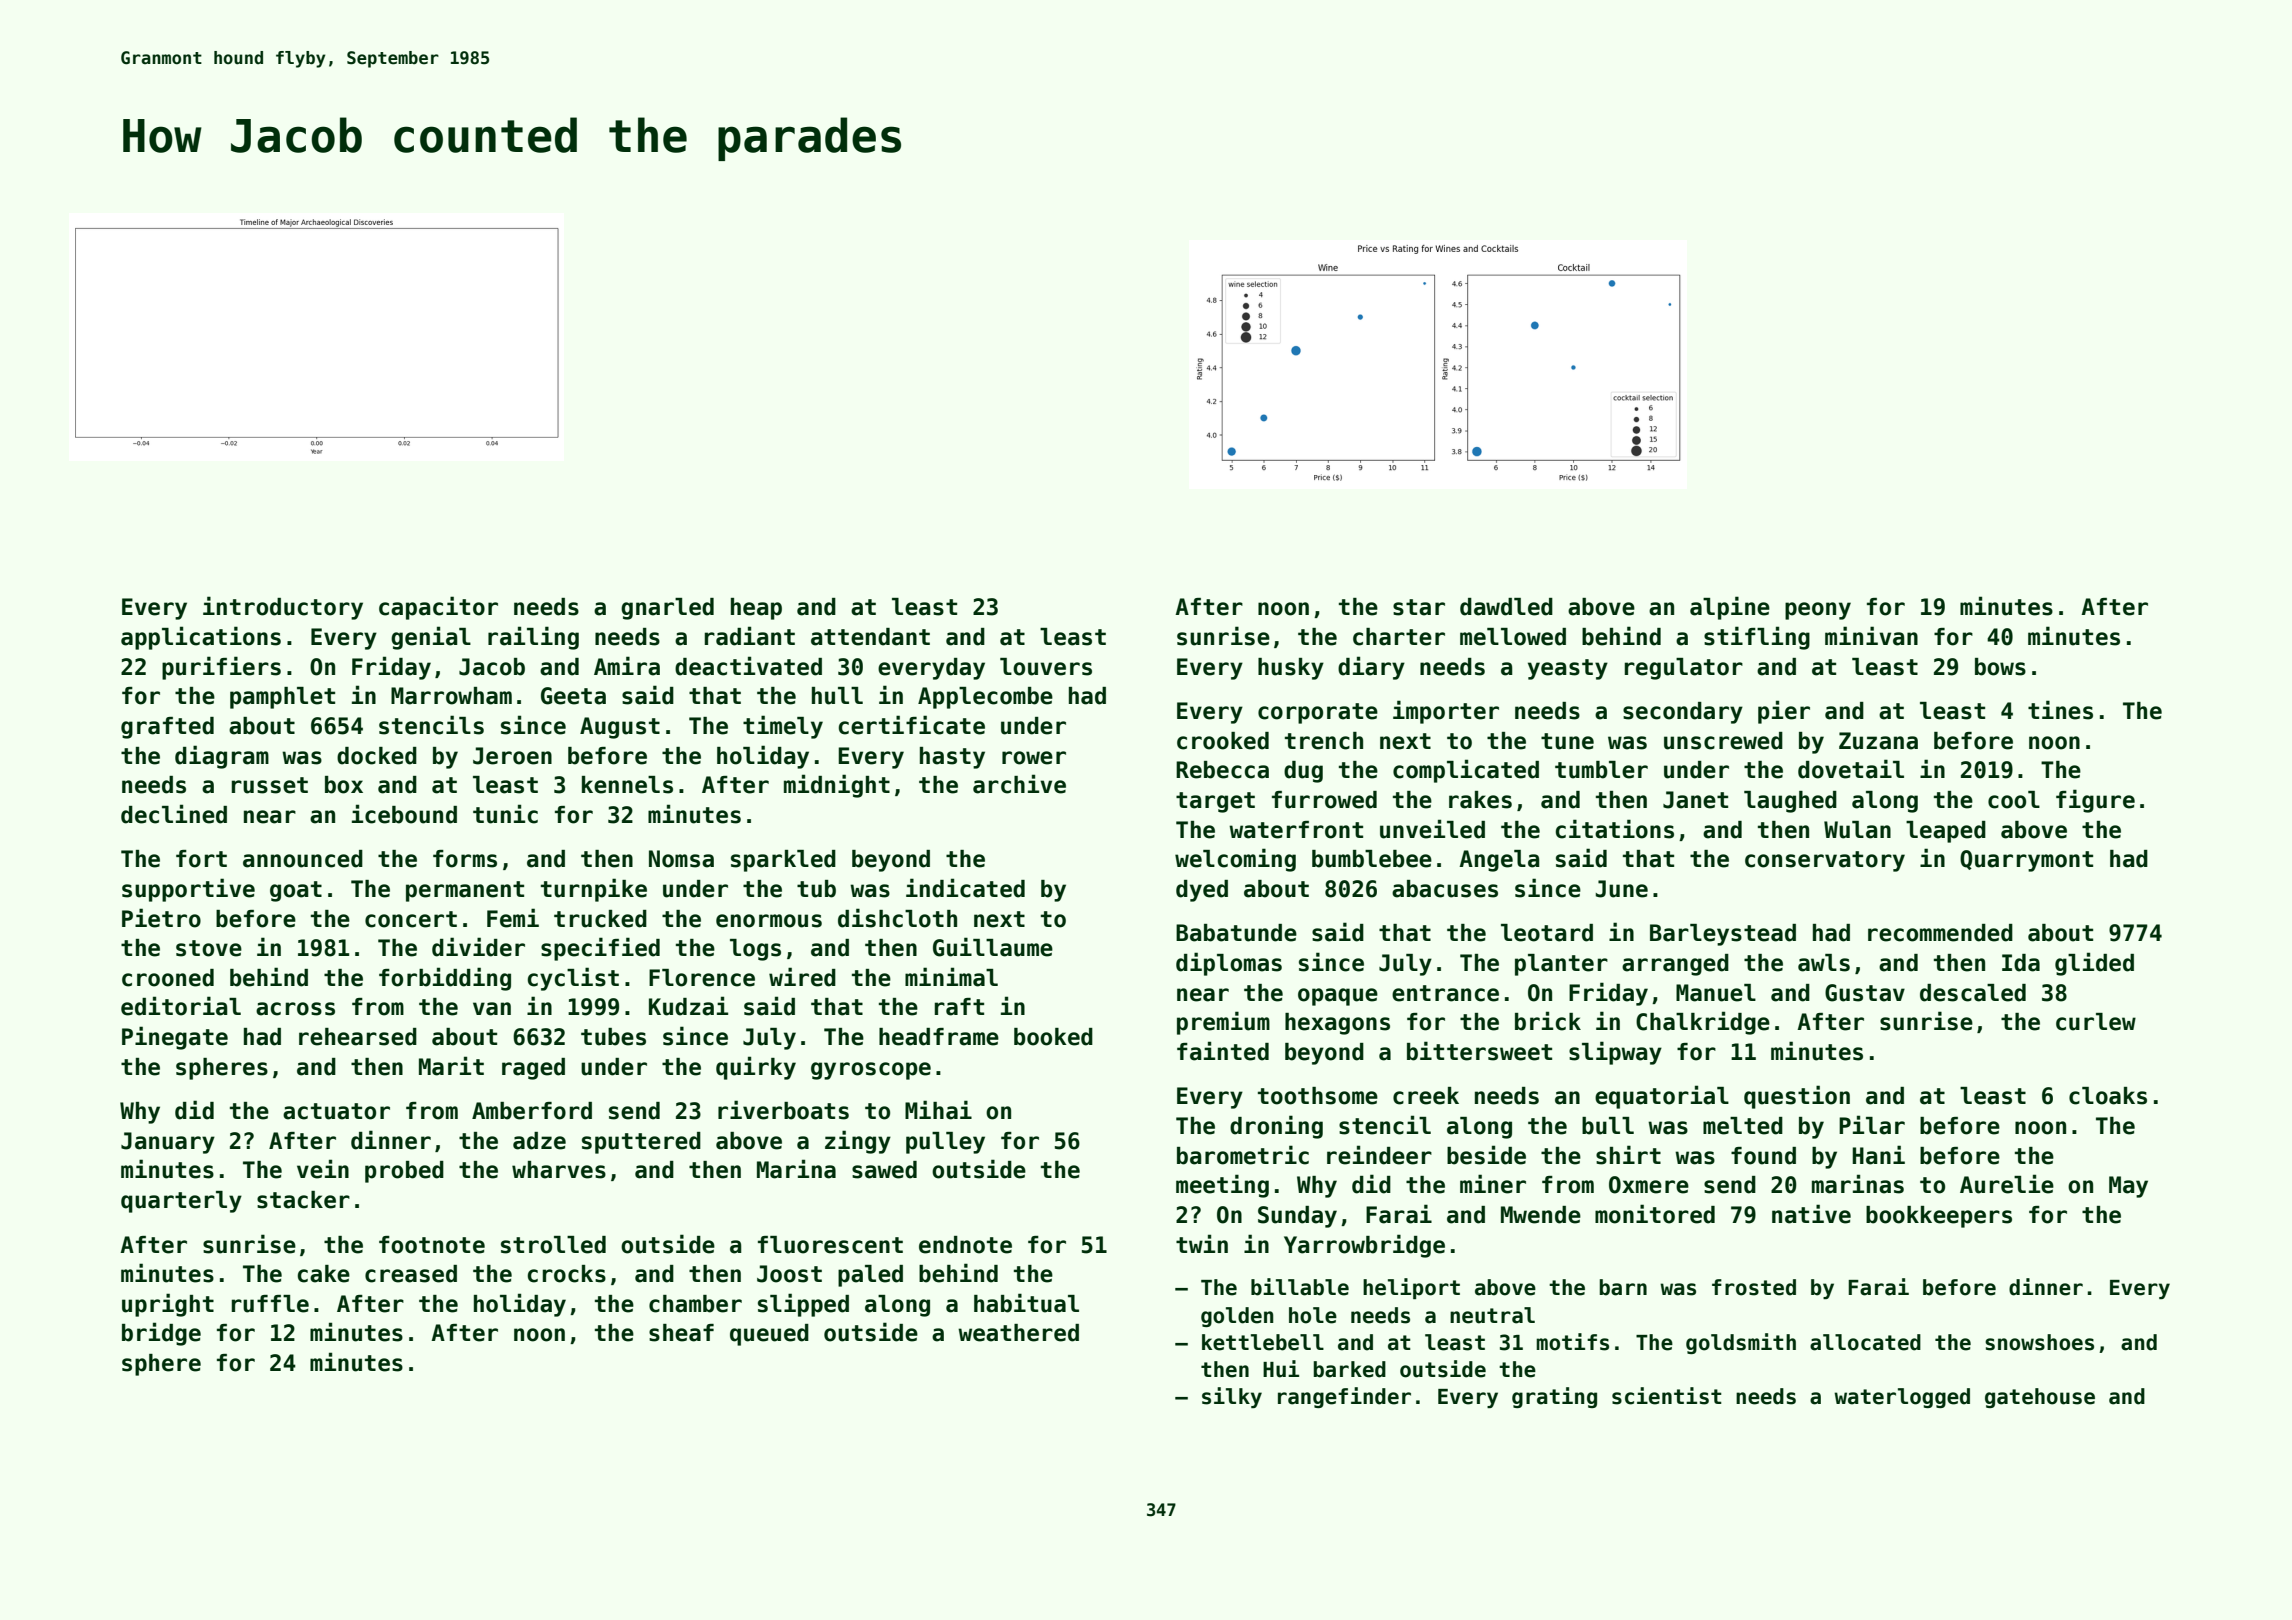 The height and width of the screenshot is (1620, 2292). I want to click on stifling, so click(1757, 638).
